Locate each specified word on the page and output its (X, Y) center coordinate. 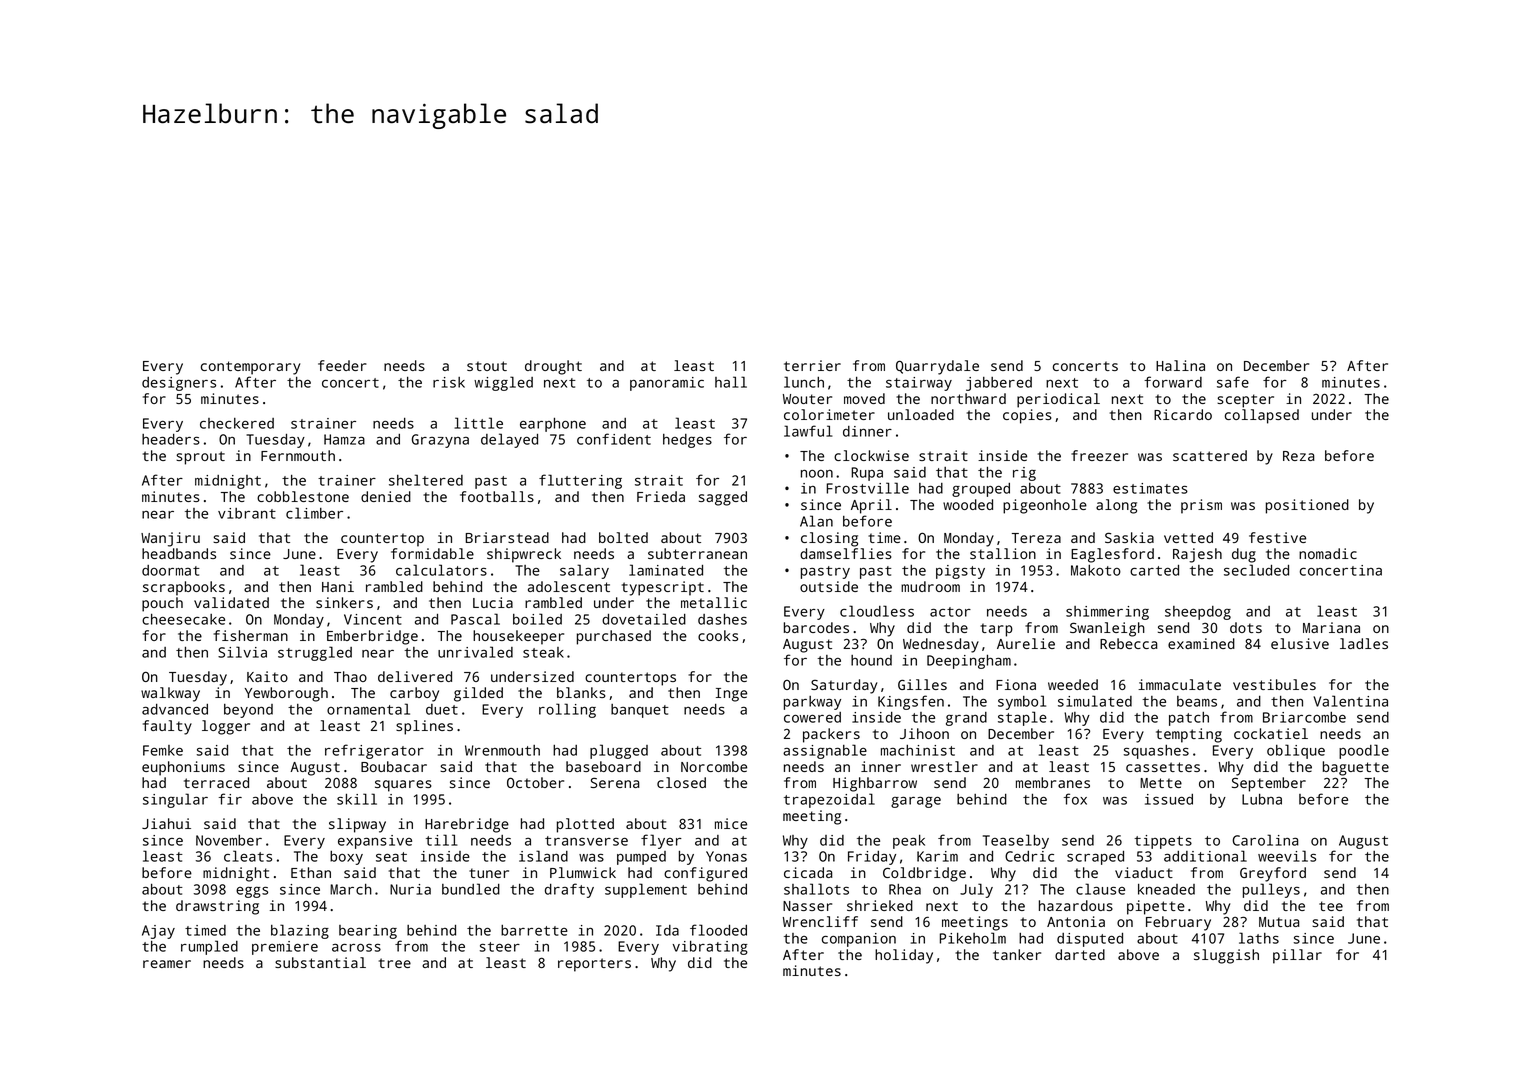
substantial (320, 962)
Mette (1161, 783)
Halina (1180, 365)
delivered (415, 676)
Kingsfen (911, 702)
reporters (594, 965)
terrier (812, 365)
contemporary (250, 368)
